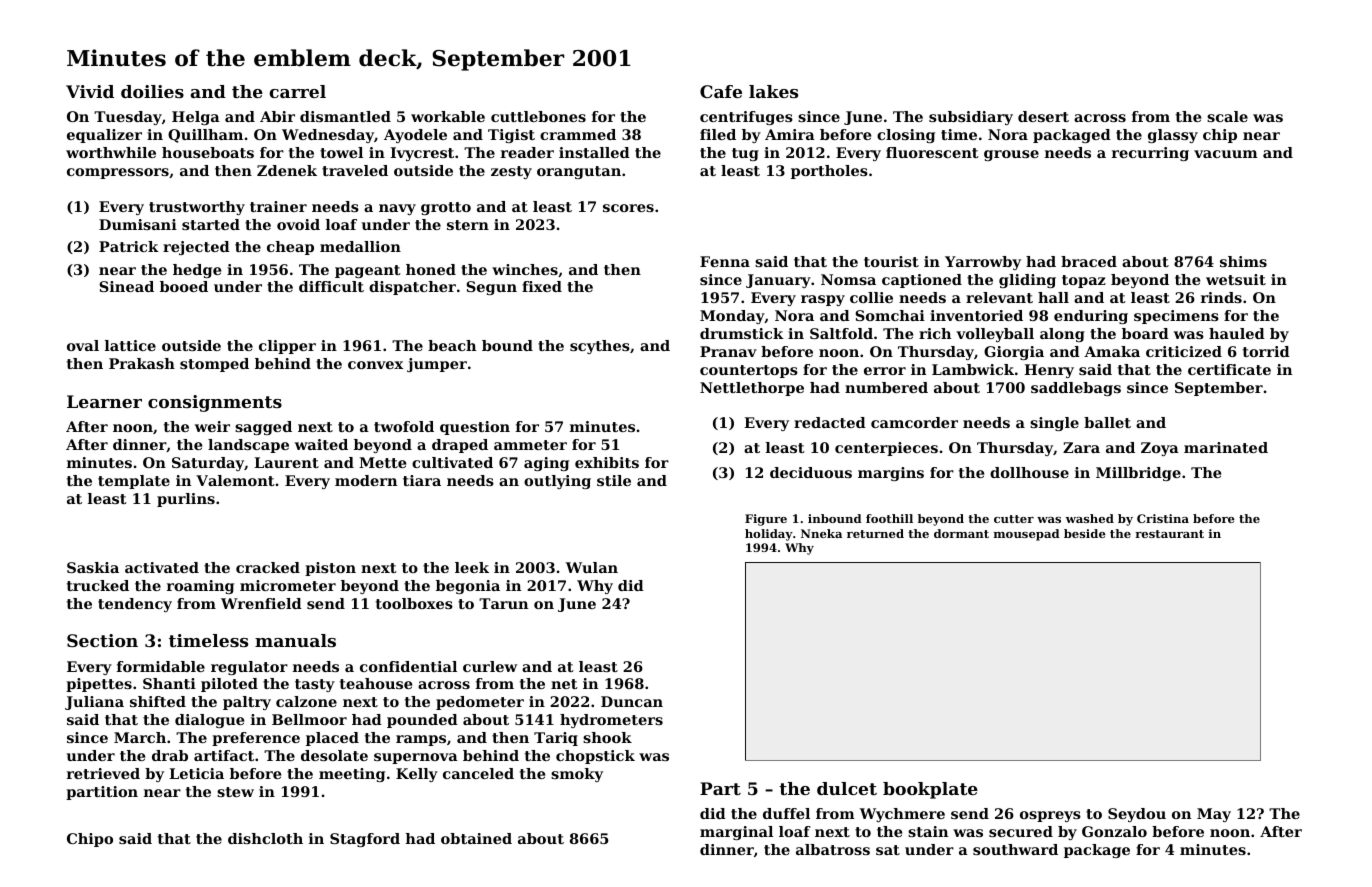 This image has width=1372, height=887. I want to click on Patrick, so click(129, 246).
